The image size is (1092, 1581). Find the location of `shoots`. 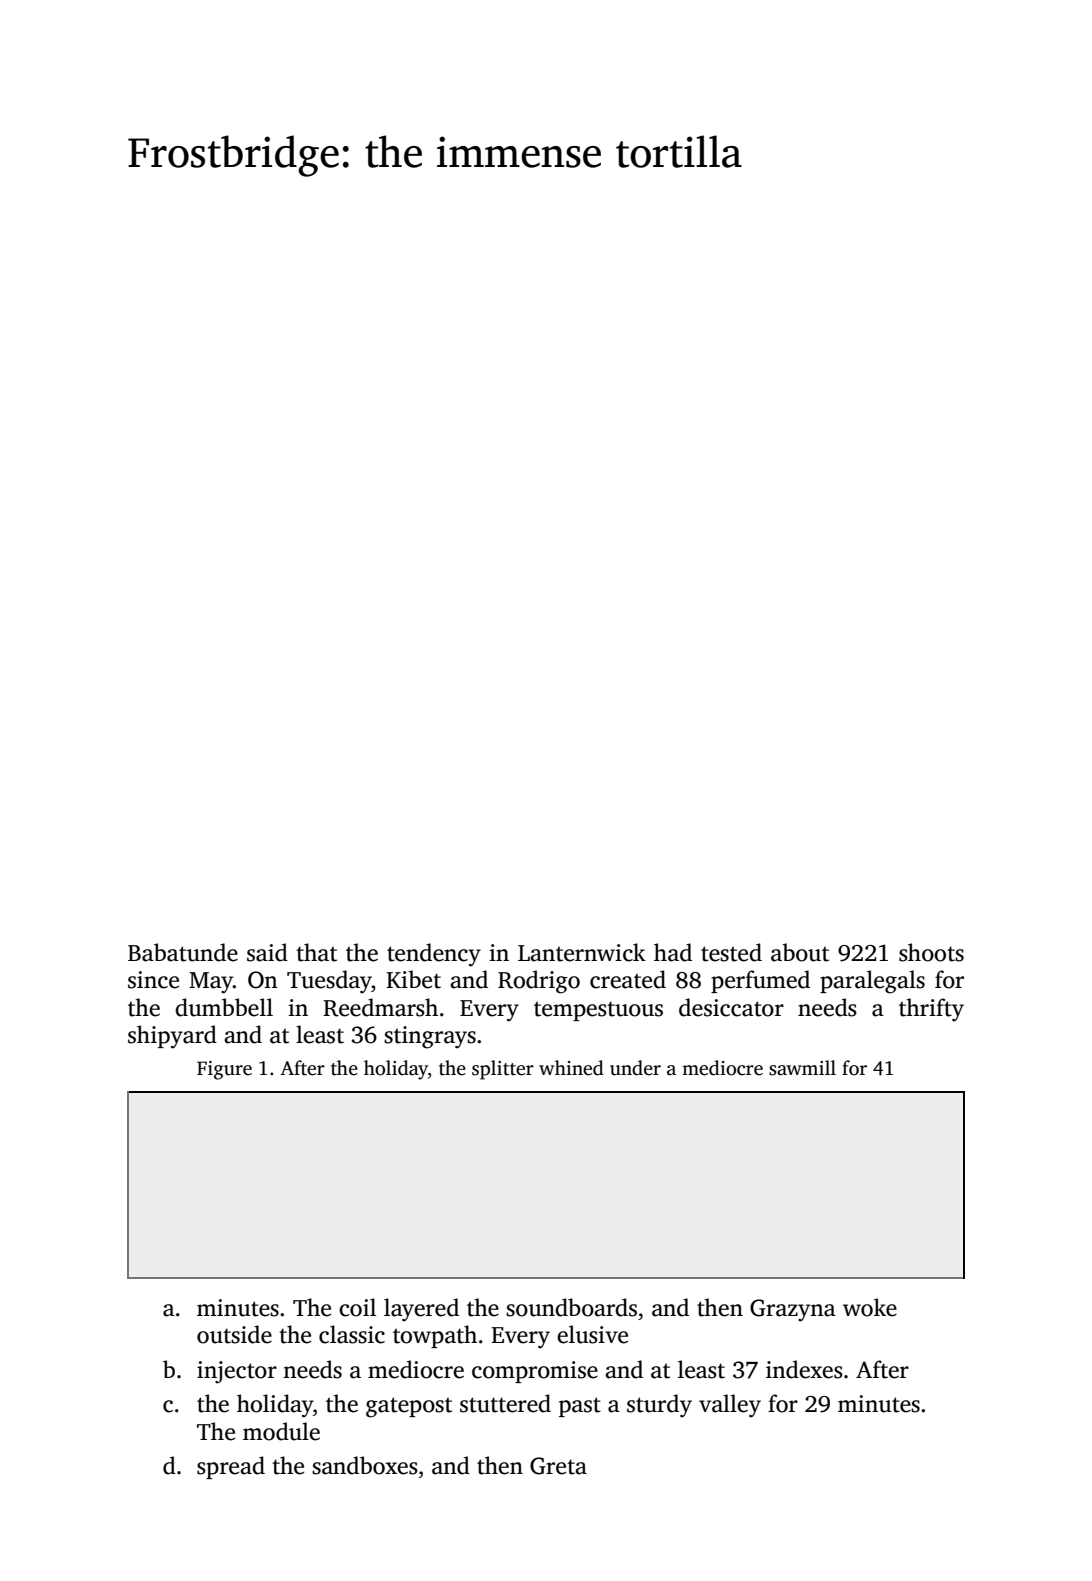

shoots is located at coordinates (931, 952).
